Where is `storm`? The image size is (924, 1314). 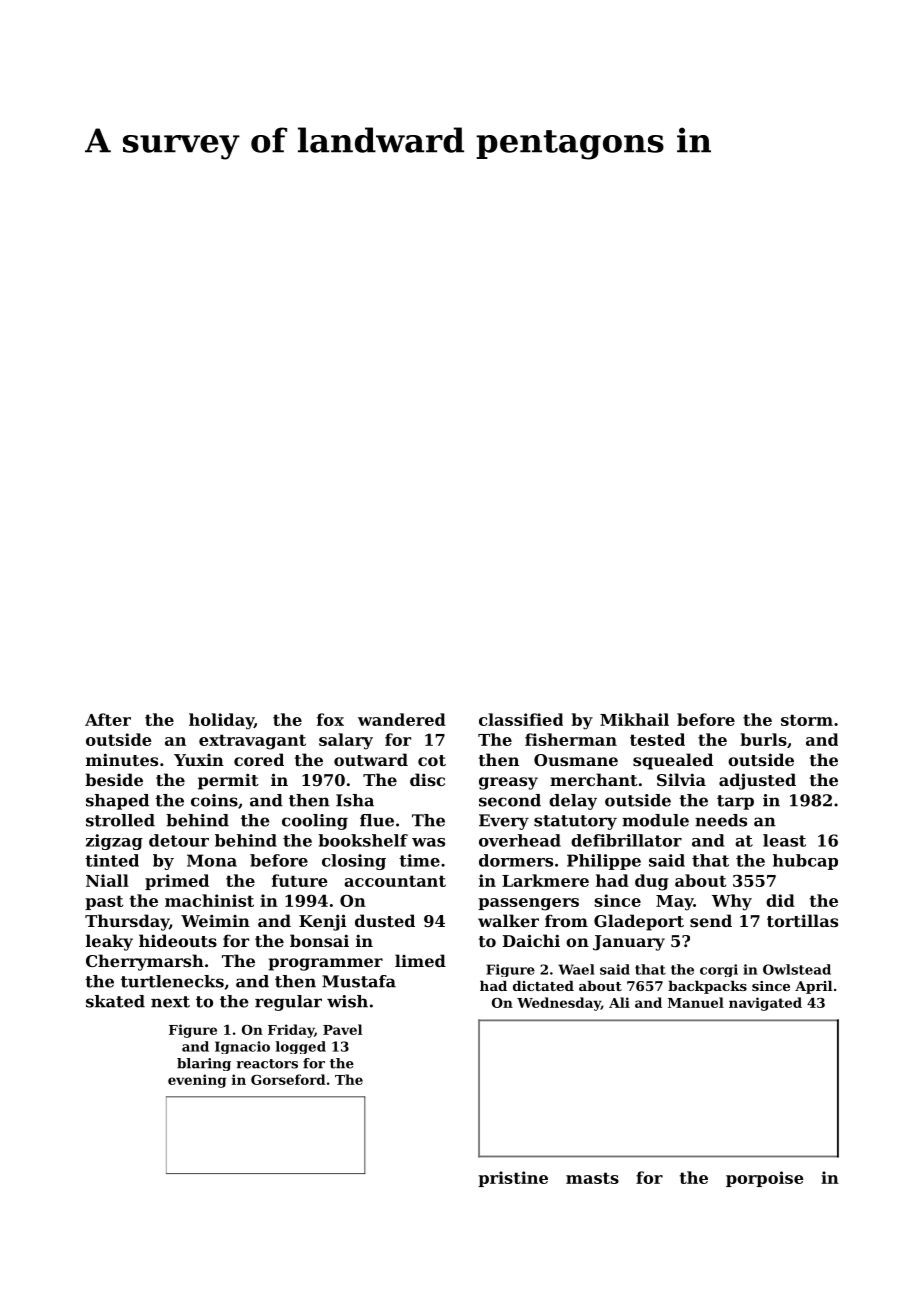 storm is located at coordinates (807, 720).
